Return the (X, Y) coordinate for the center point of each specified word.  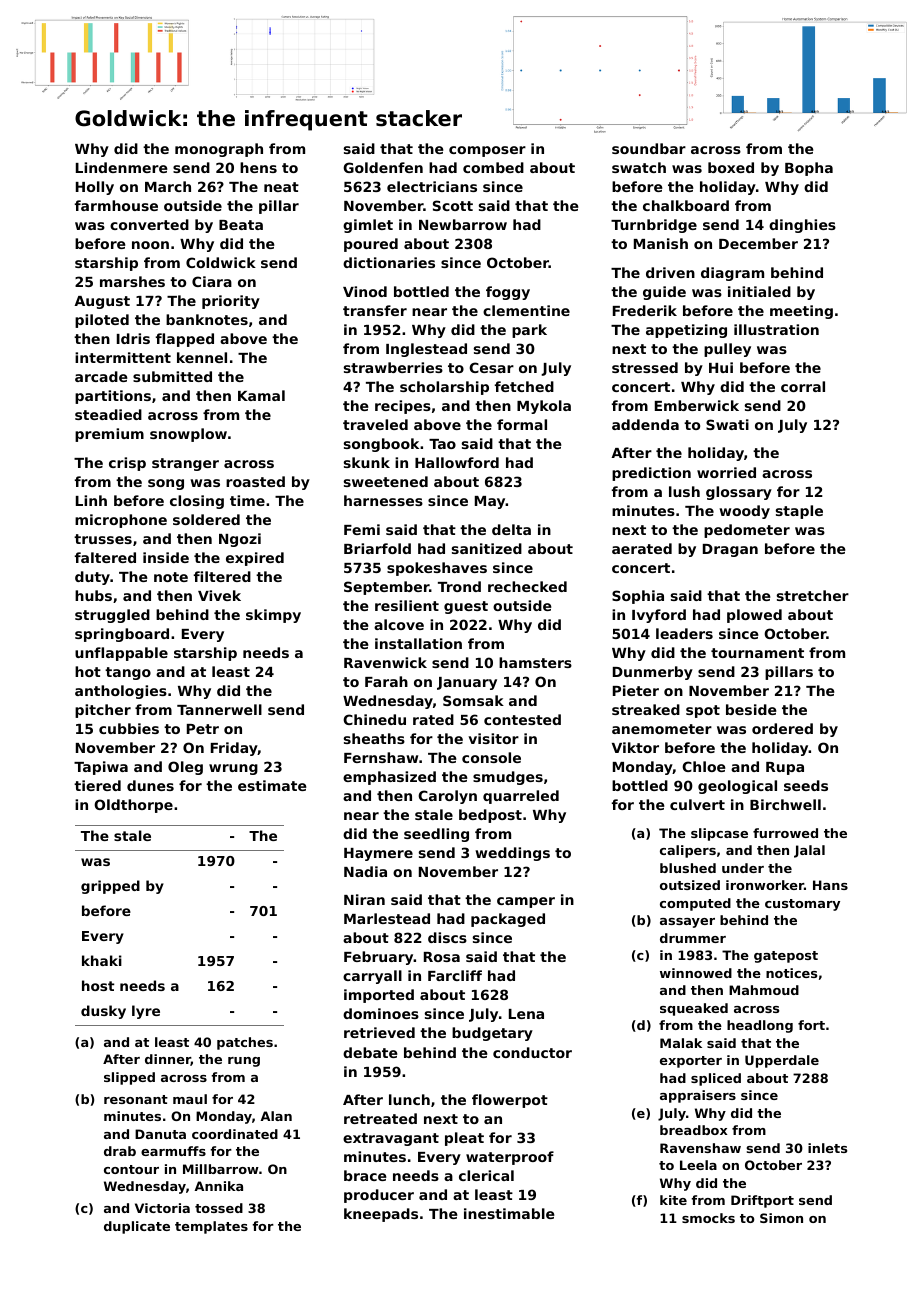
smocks (708, 1218)
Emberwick (697, 405)
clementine (526, 310)
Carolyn (447, 797)
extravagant (391, 1139)
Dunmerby (653, 673)
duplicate (137, 1227)
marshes (132, 281)
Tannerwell (219, 709)
